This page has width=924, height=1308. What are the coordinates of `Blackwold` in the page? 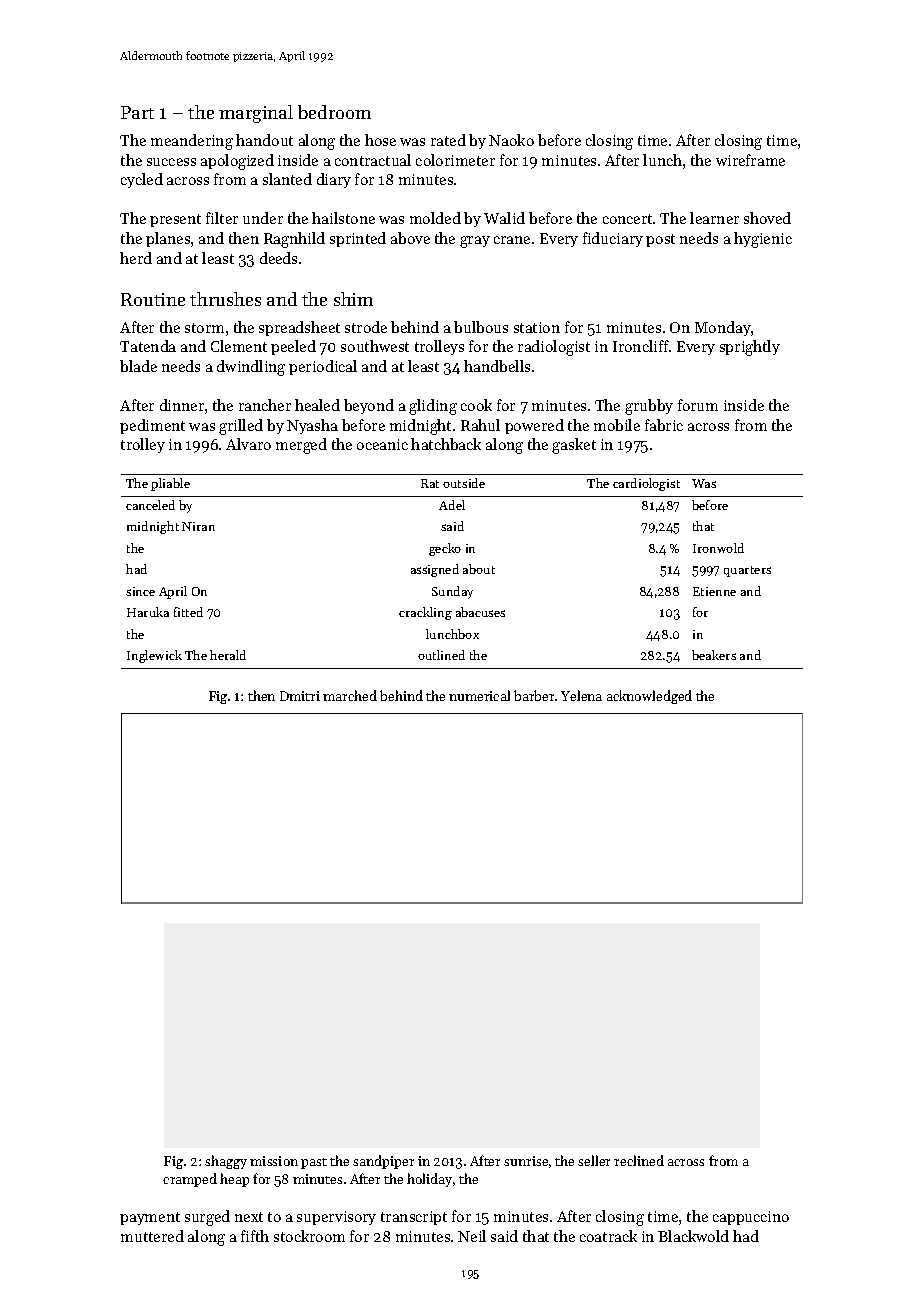 It's located at (693, 1236).
